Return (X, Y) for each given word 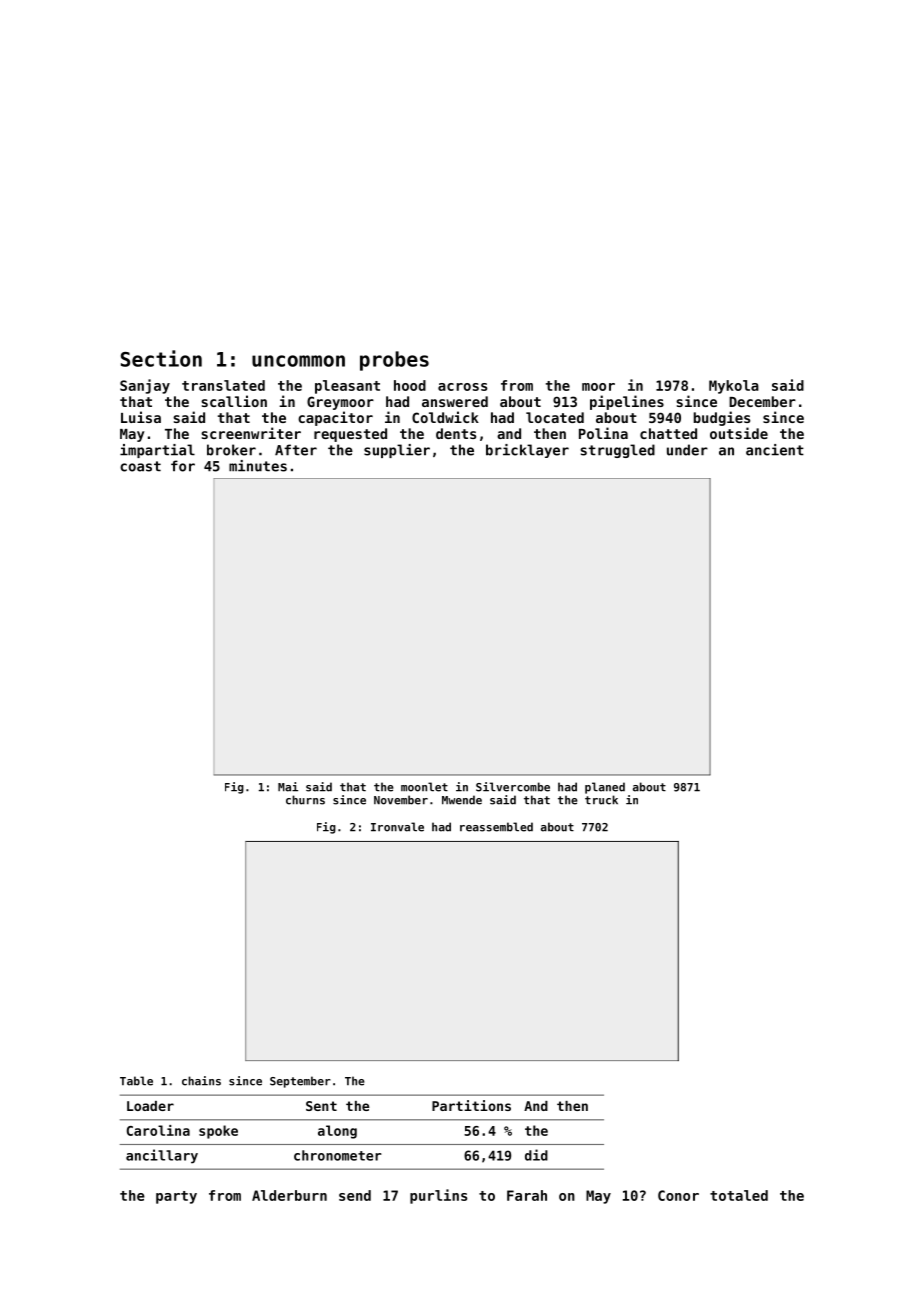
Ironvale (397, 827)
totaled (739, 1195)
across (462, 387)
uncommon (298, 361)
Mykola (734, 387)
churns (305, 800)
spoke (218, 1132)
